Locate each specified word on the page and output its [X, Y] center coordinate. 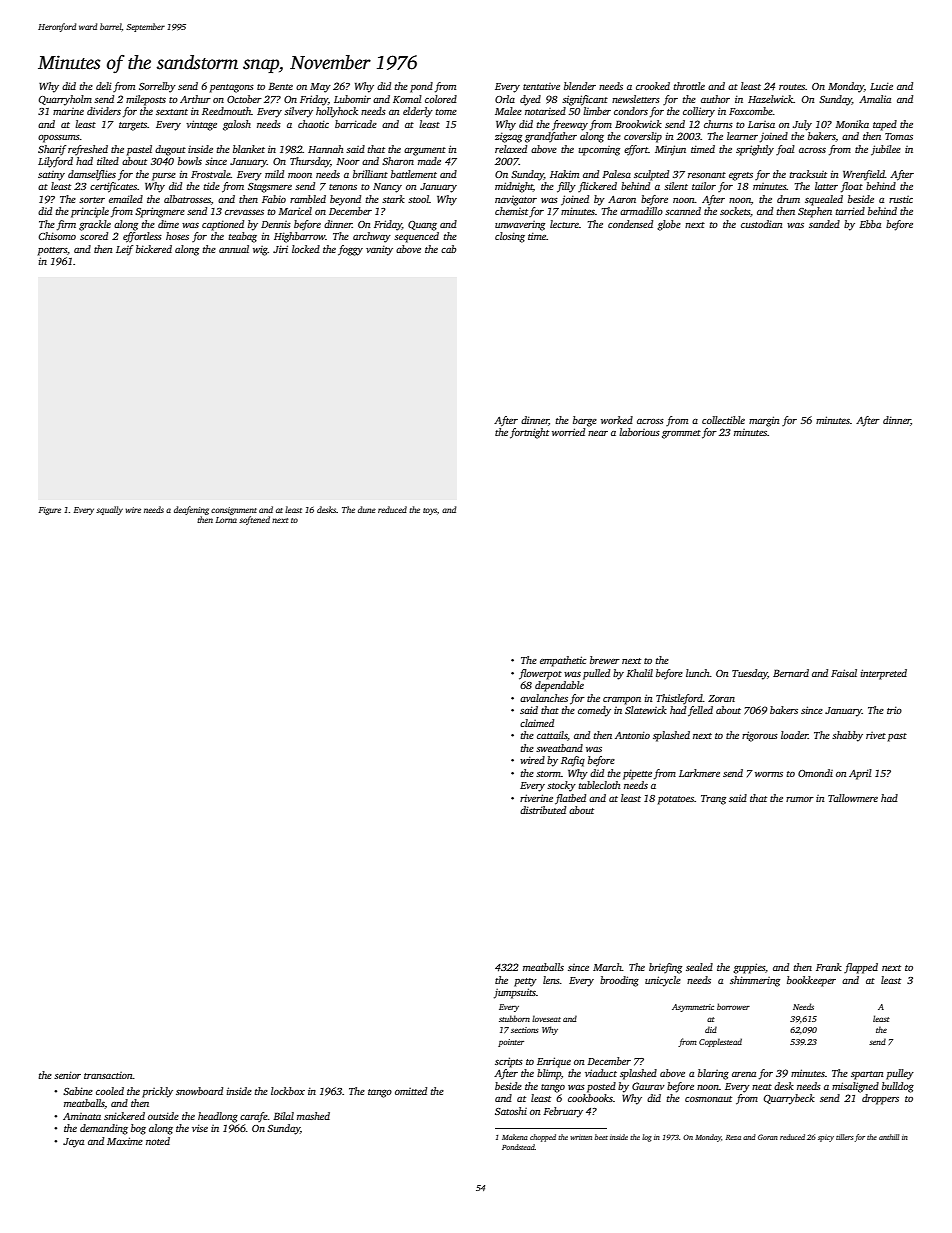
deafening [191, 510]
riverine [536, 798]
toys [430, 511]
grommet [681, 434]
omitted [411, 1091]
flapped [861, 968]
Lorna [226, 520]
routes [792, 87]
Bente [280, 86]
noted [158, 1141]
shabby [847, 736]
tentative [541, 86]
